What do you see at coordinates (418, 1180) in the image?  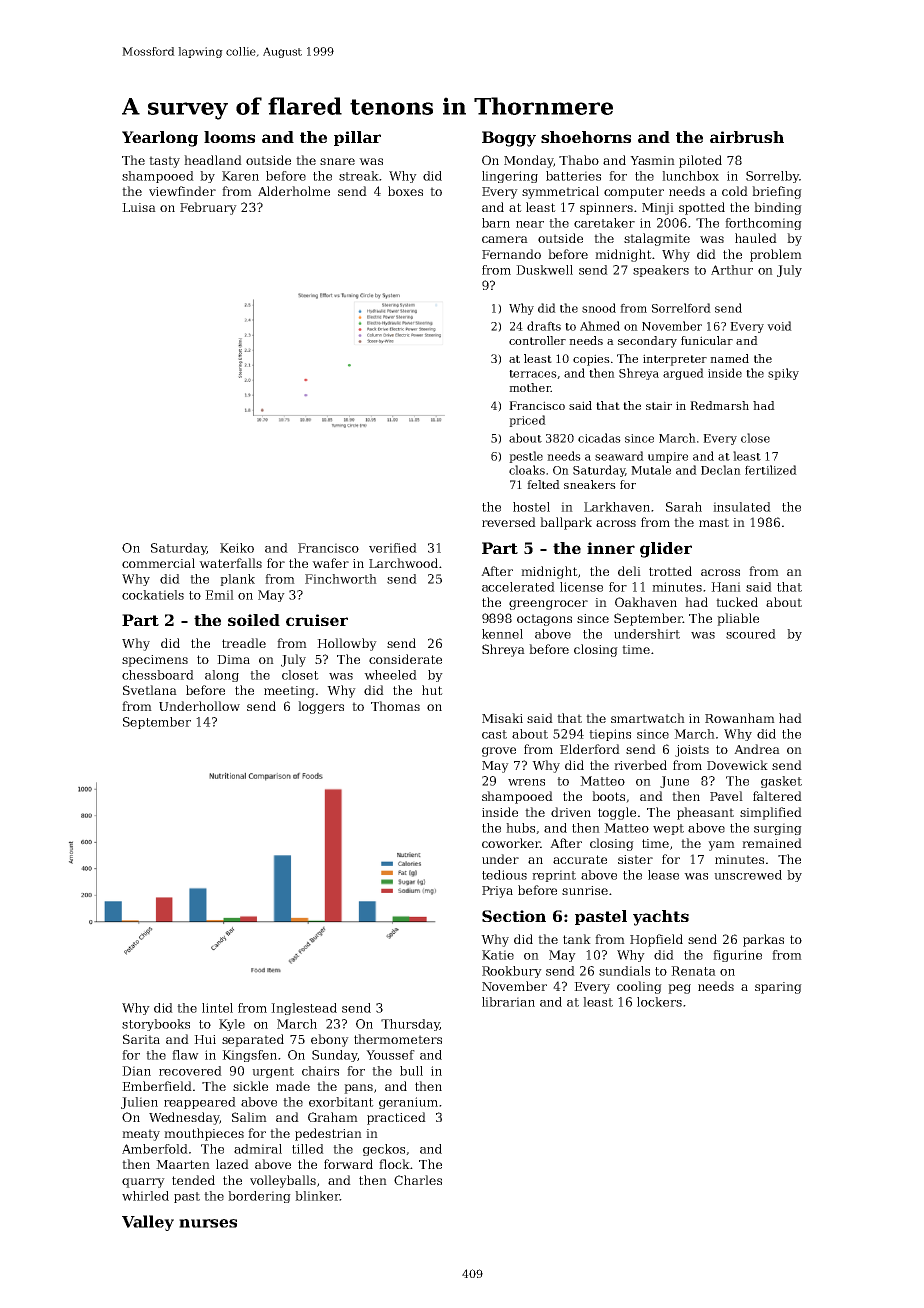 I see `Charles` at bounding box center [418, 1180].
